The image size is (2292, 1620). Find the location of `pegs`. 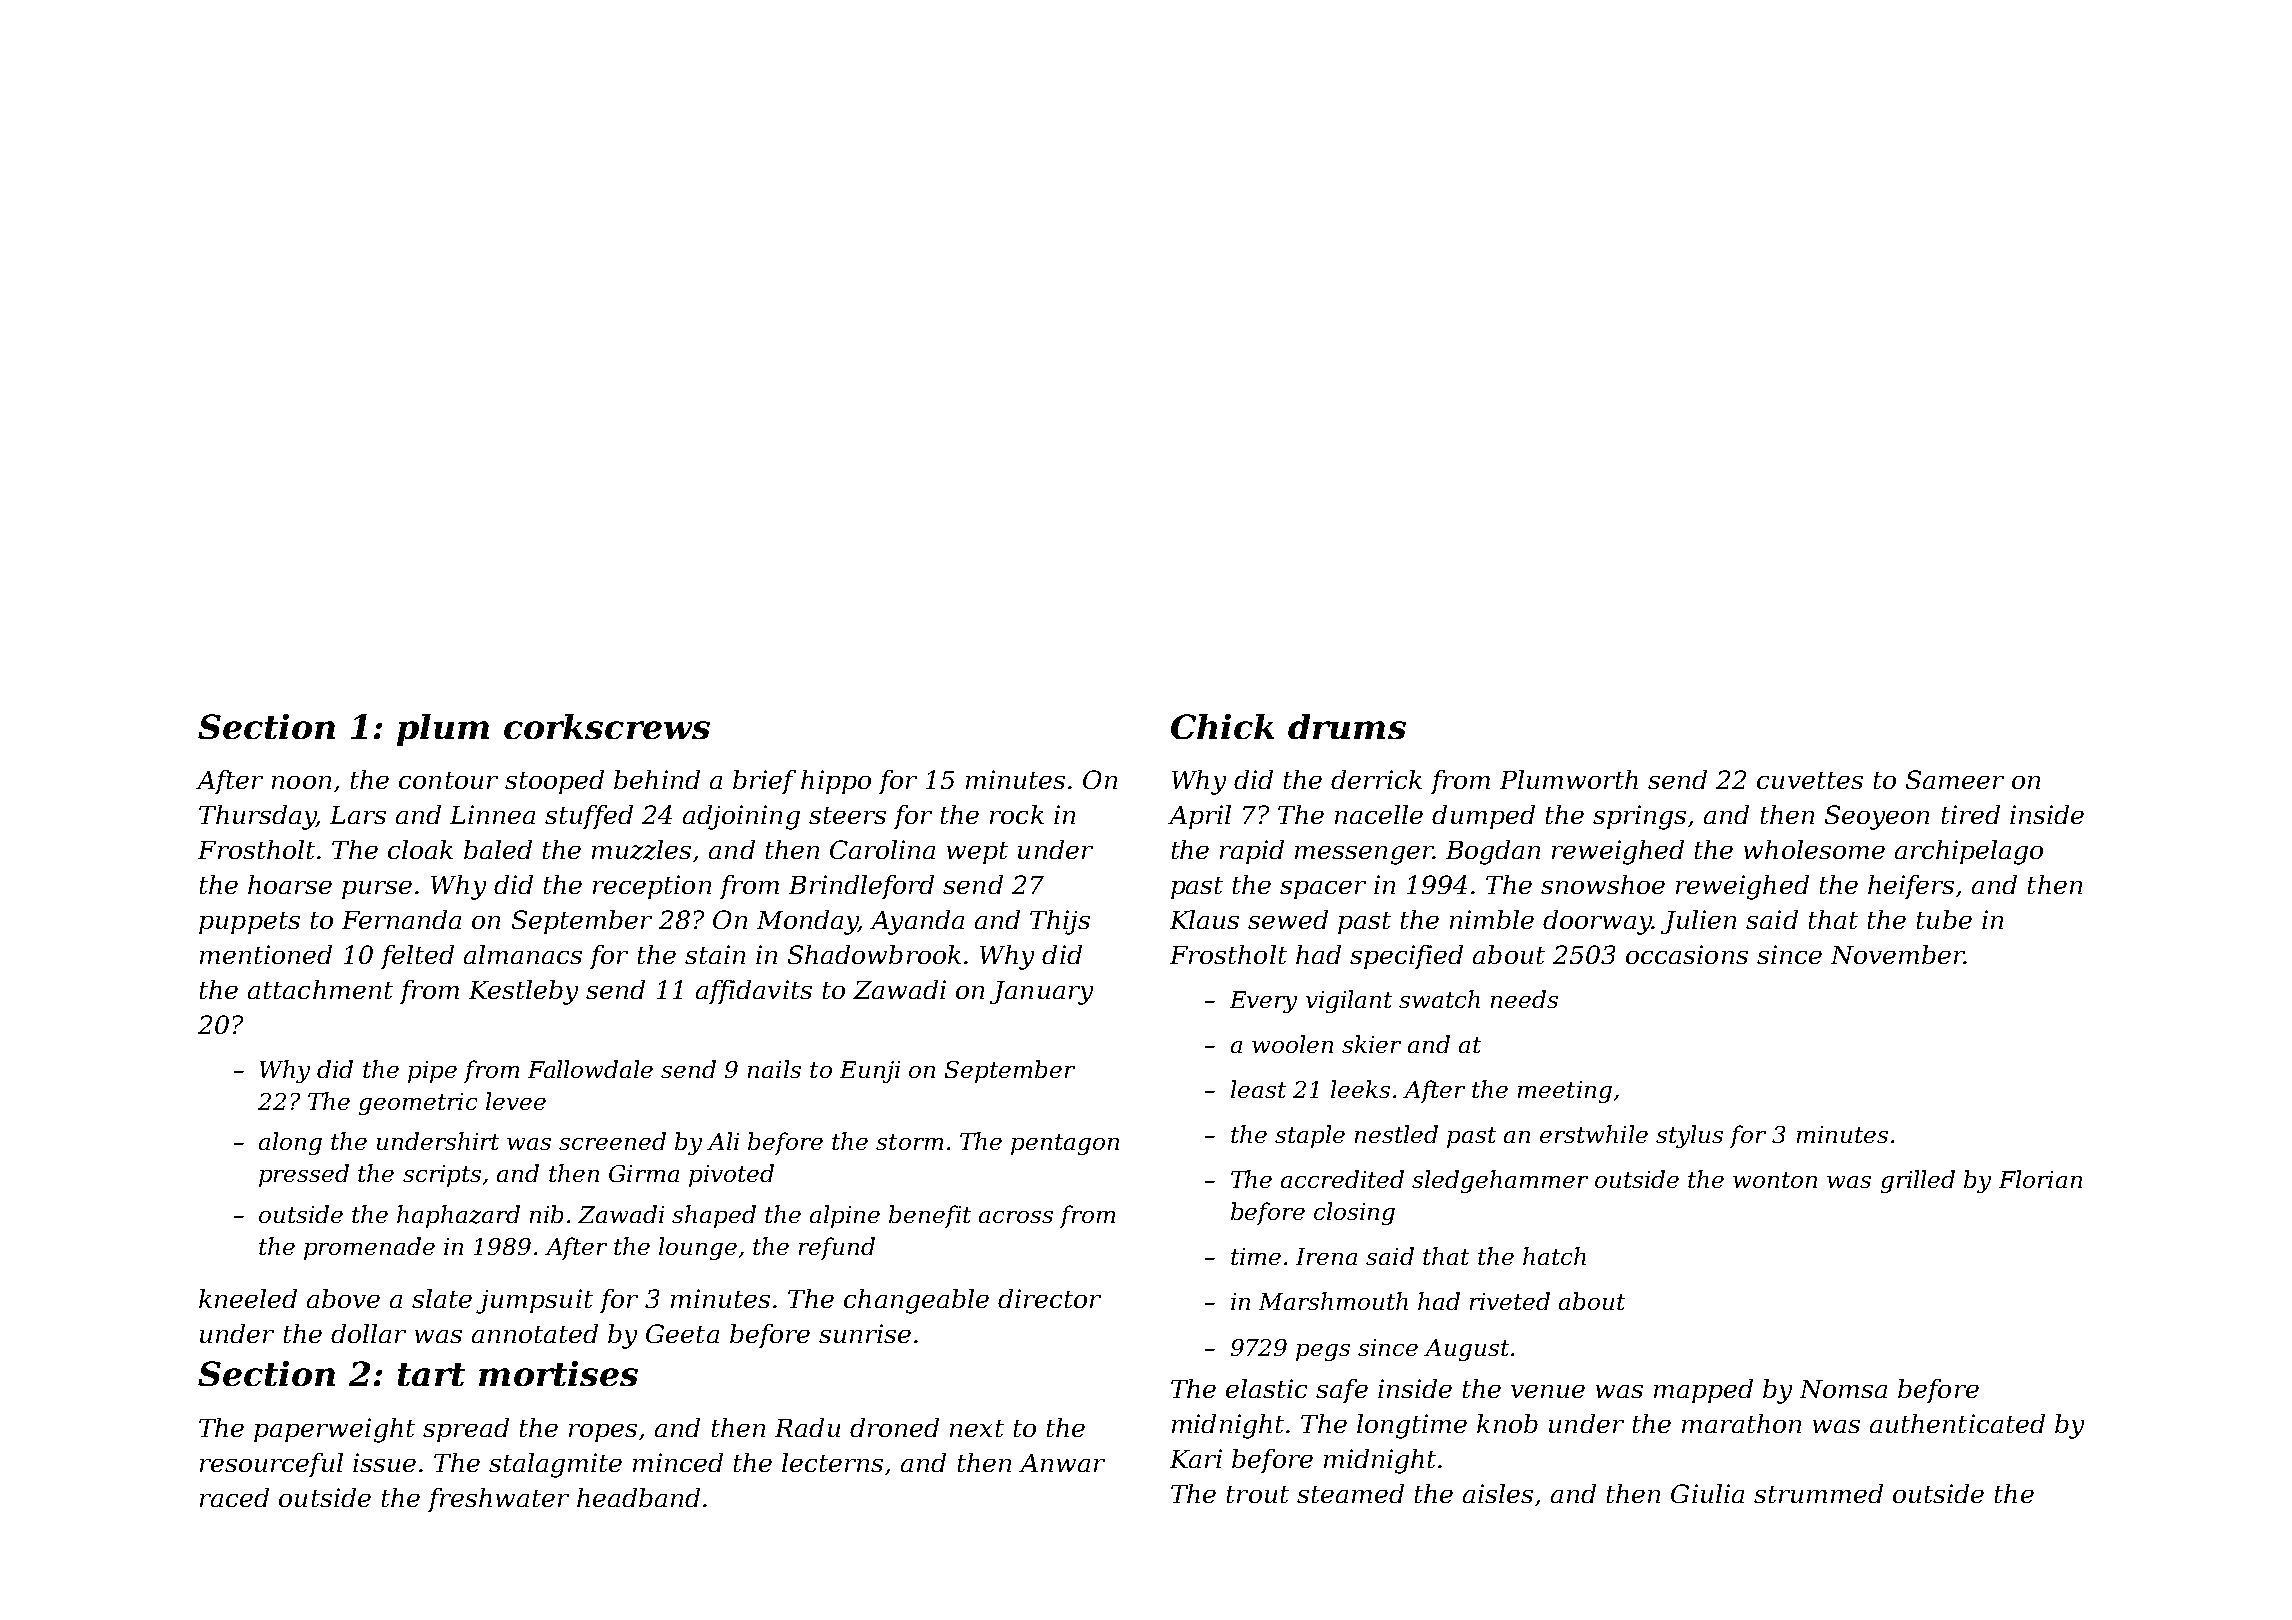

pegs is located at coordinates (1323, 1352).
